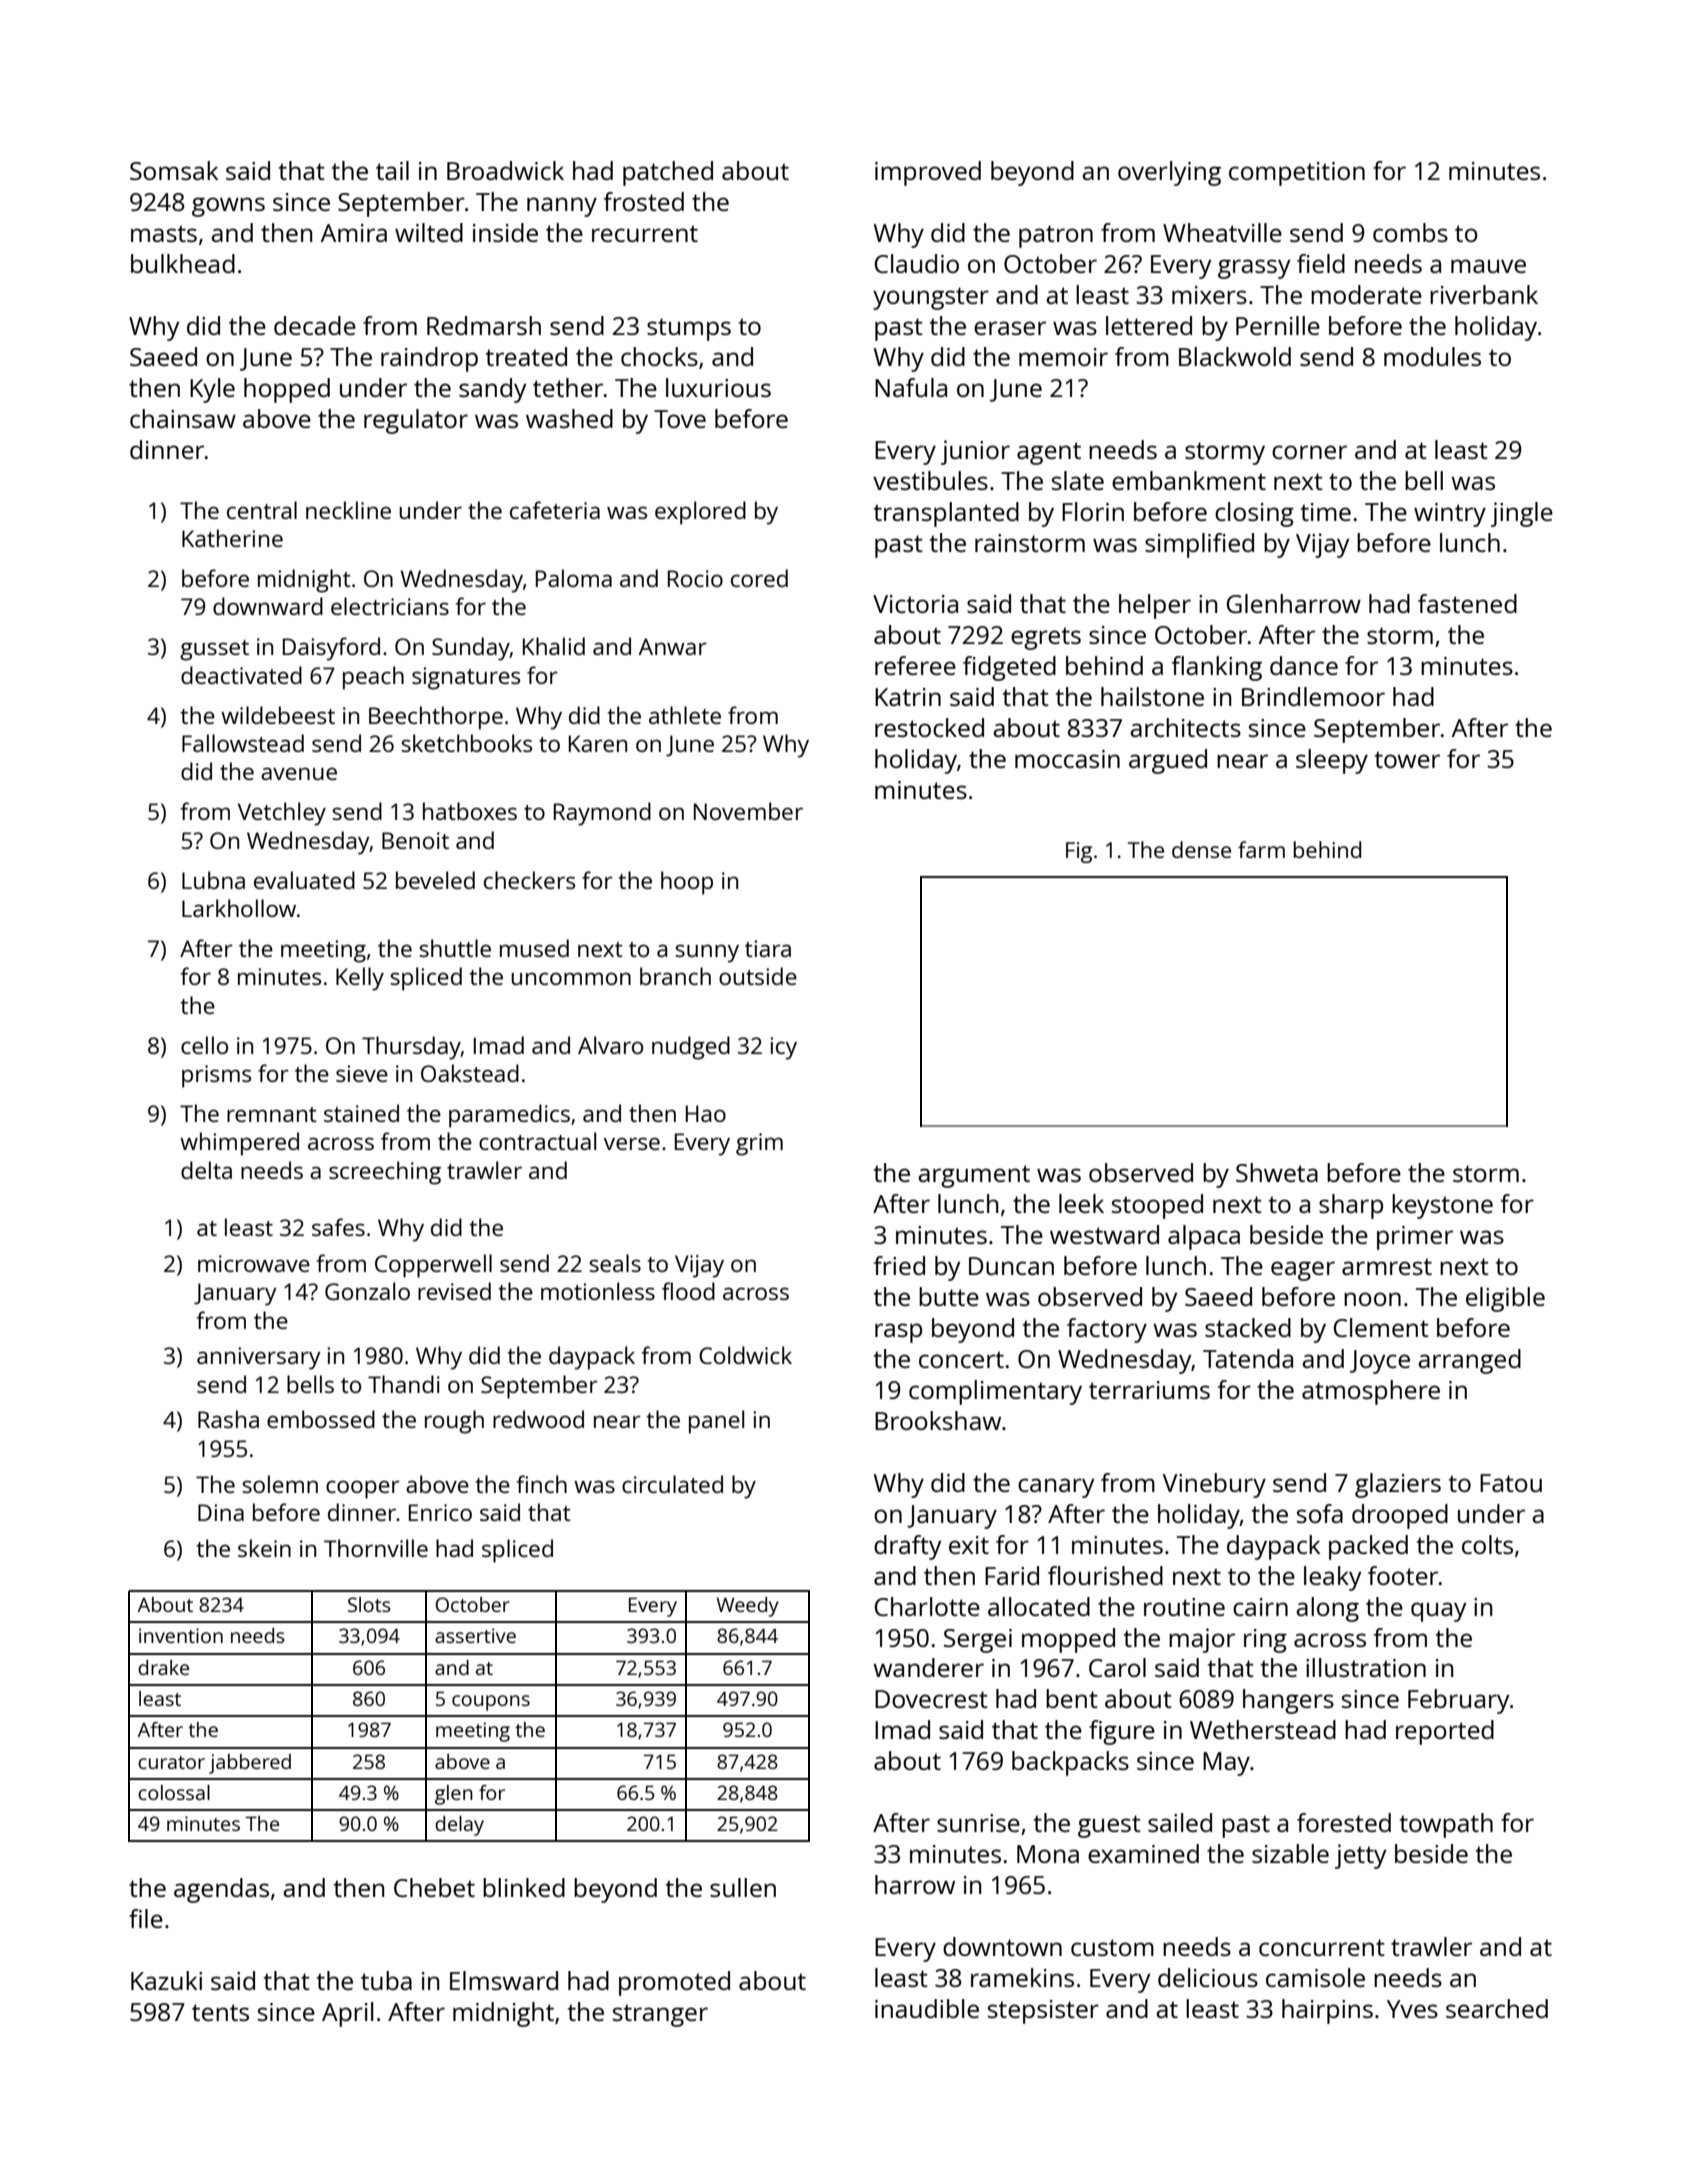 This screenshot has width=1683, height=2178. I want to click on delay, so click(459, 1826).
